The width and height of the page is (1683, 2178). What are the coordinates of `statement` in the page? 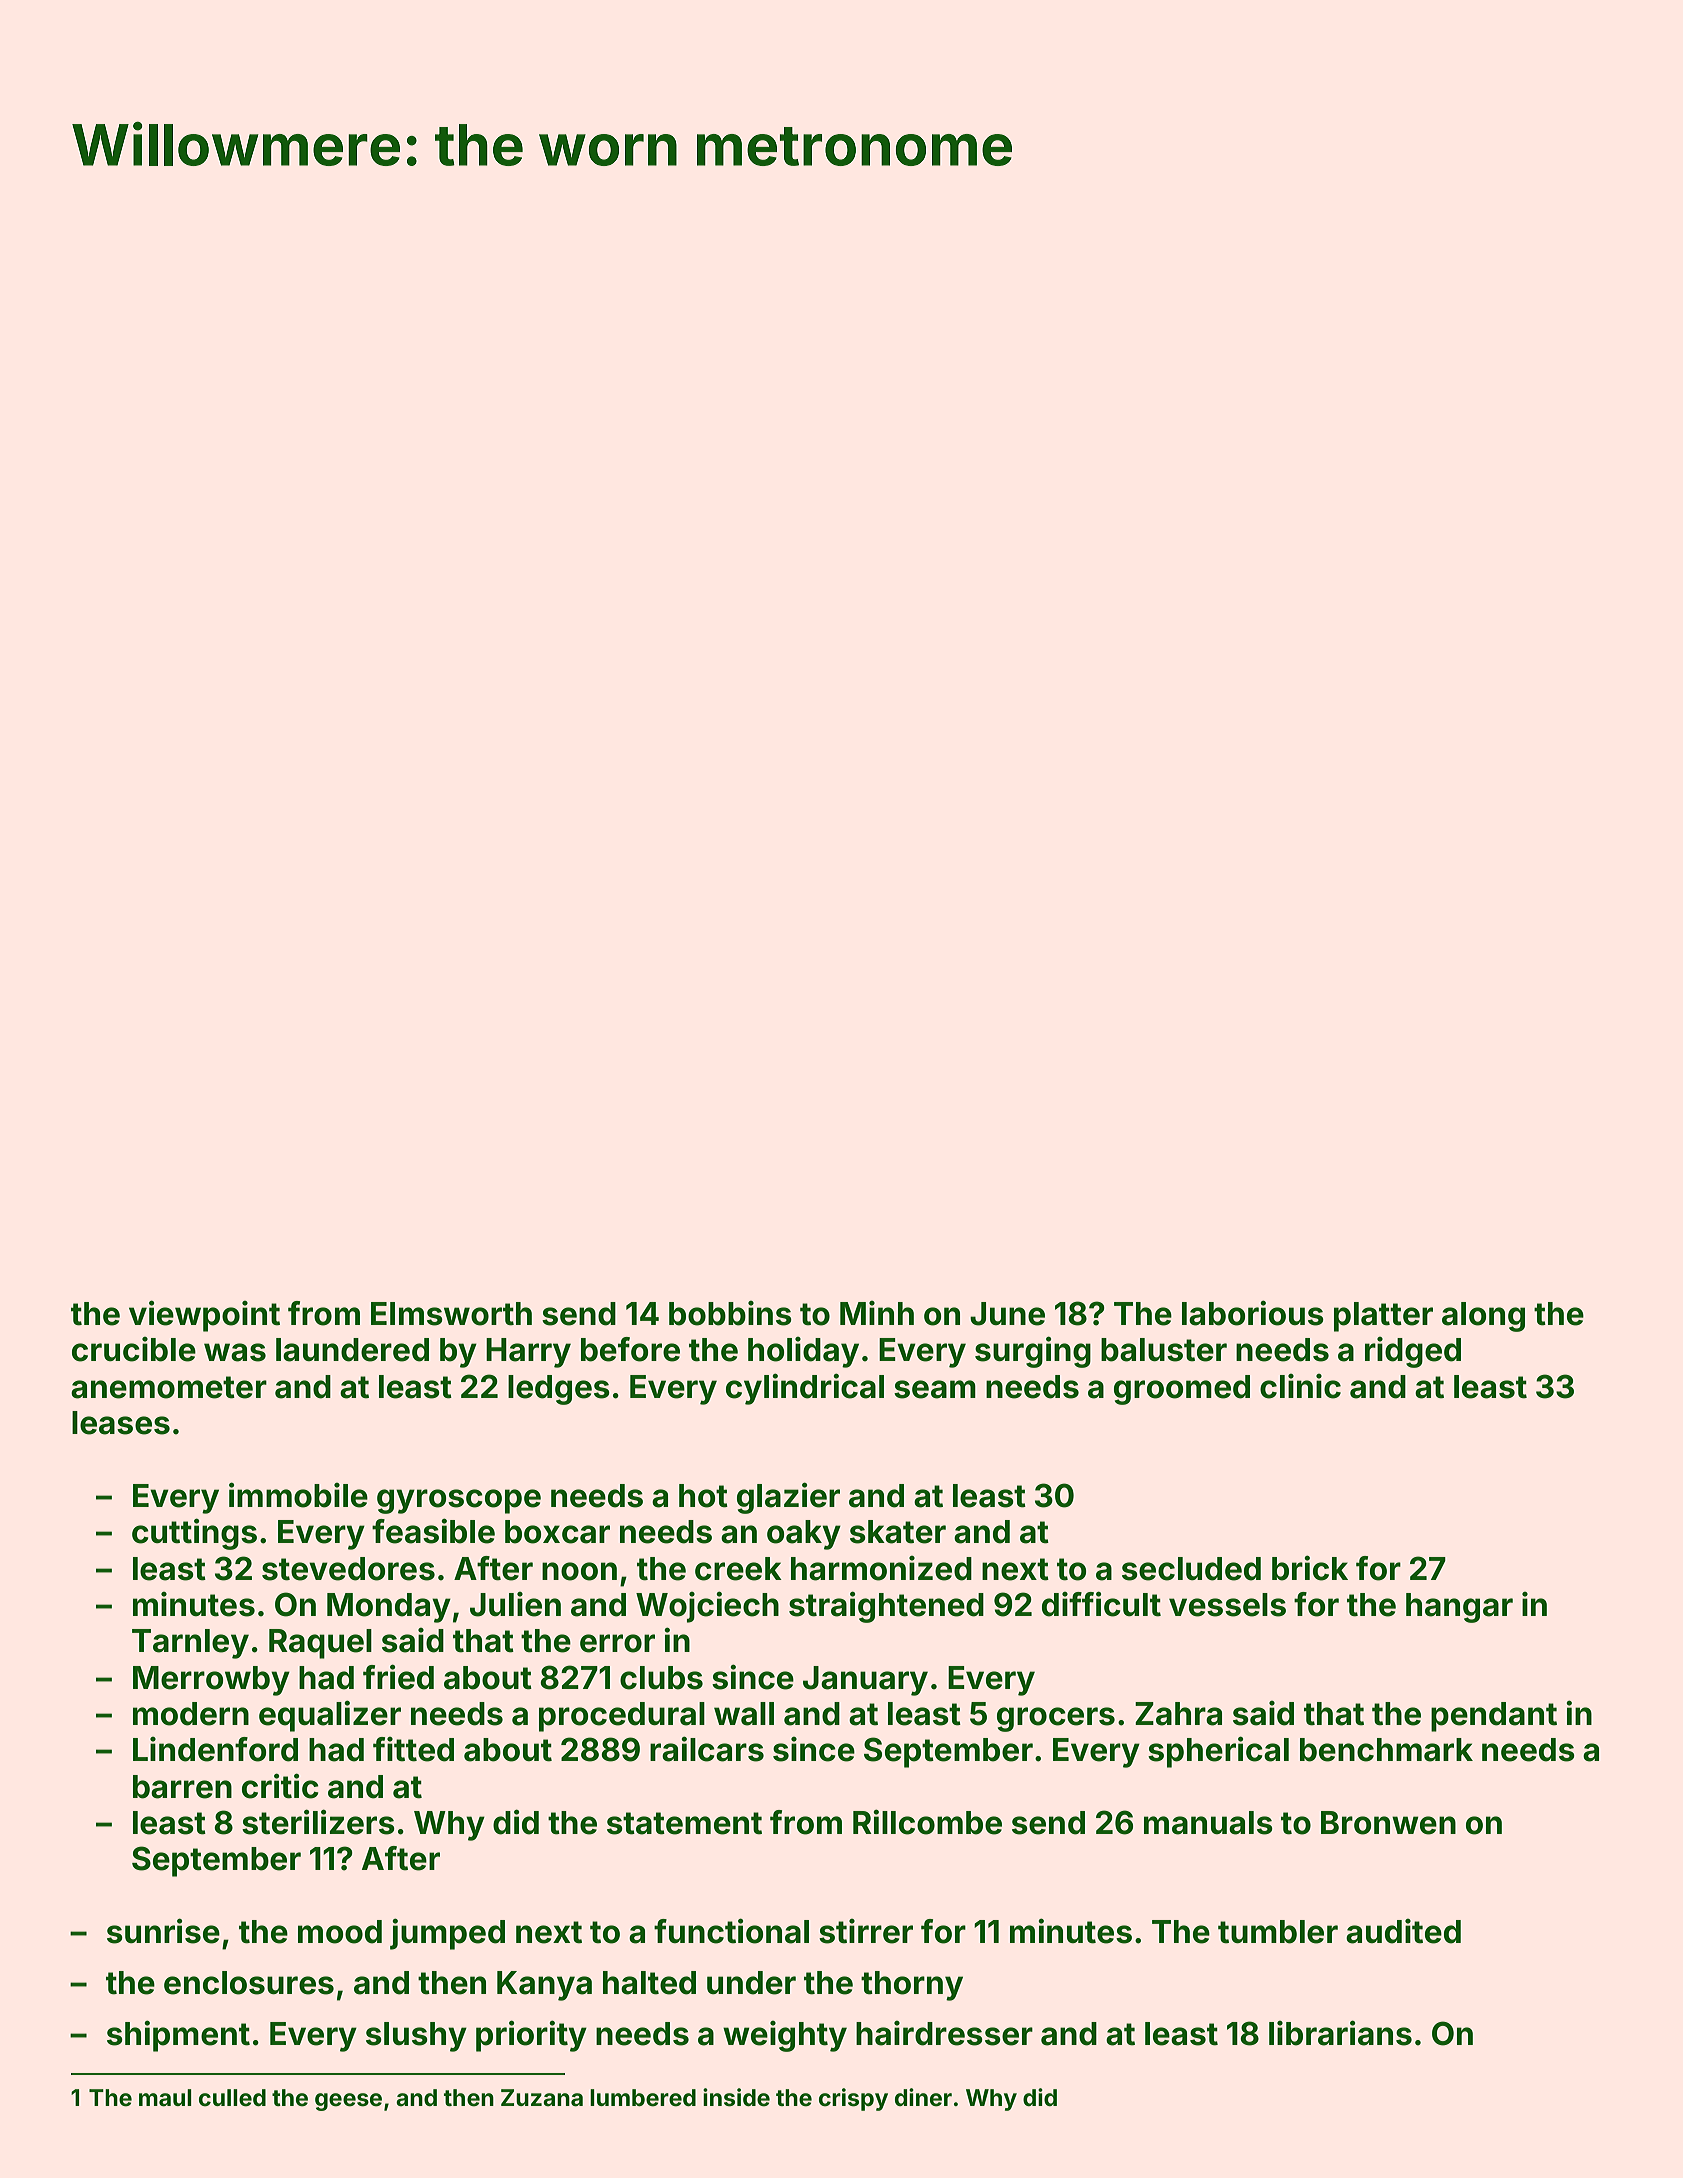 It's located at (684, 1823).
